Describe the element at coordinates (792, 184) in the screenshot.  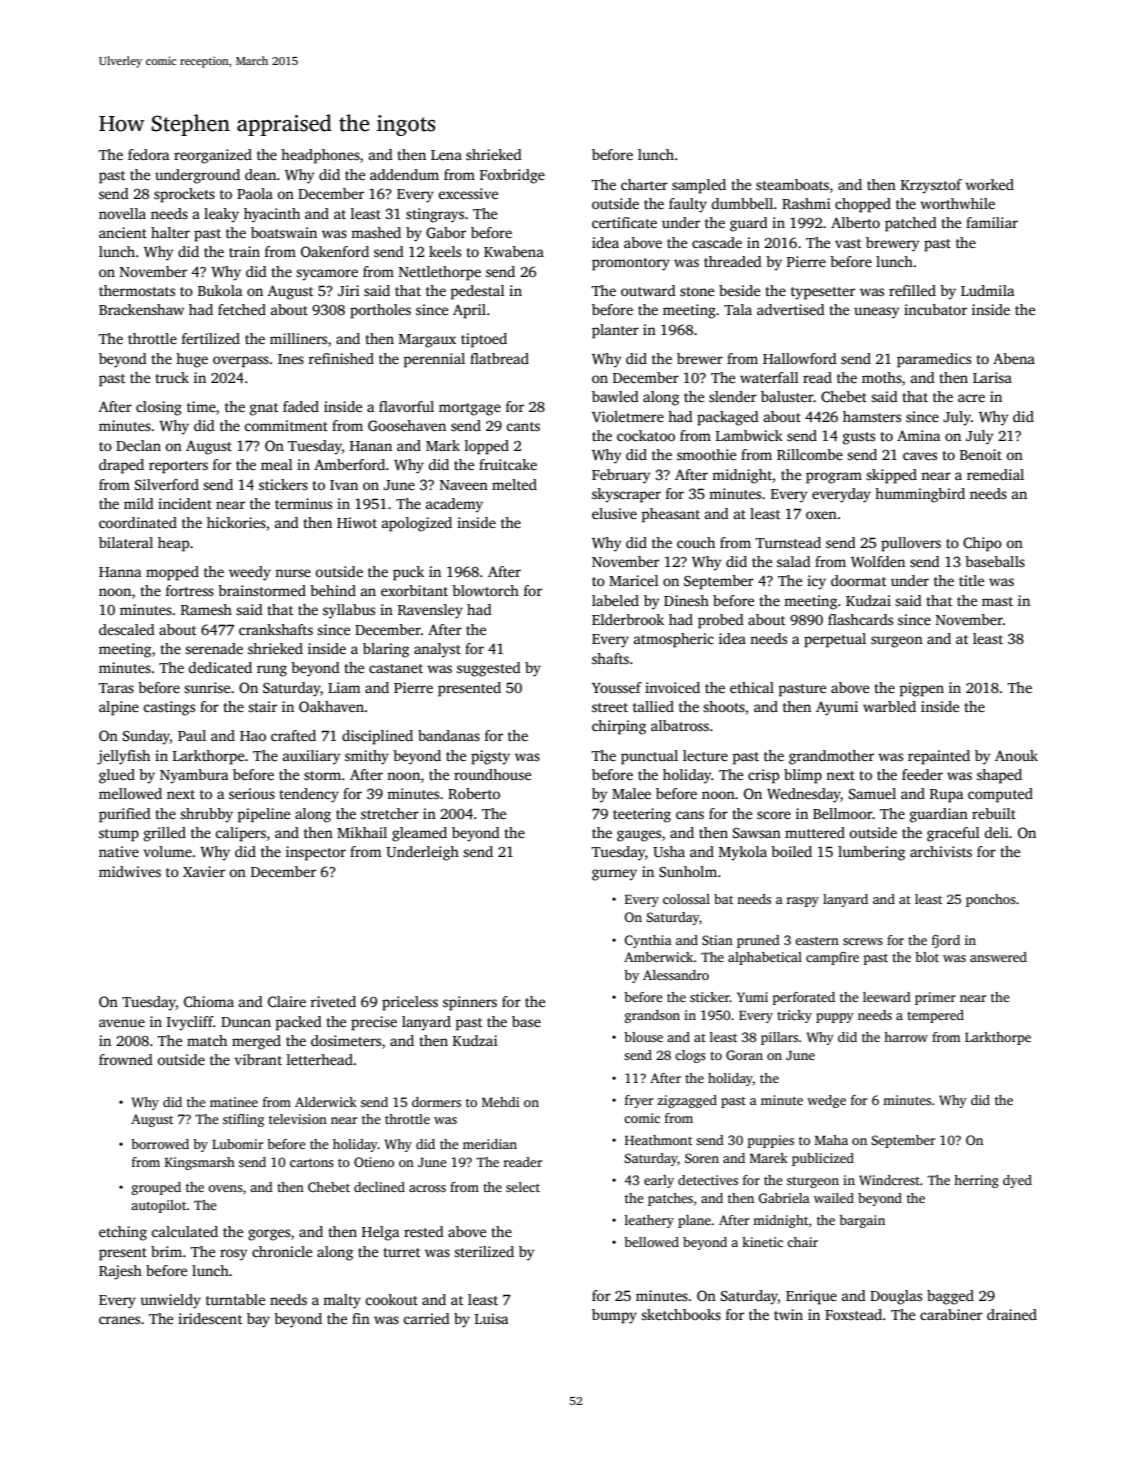
I see `steamboats` at that location.
